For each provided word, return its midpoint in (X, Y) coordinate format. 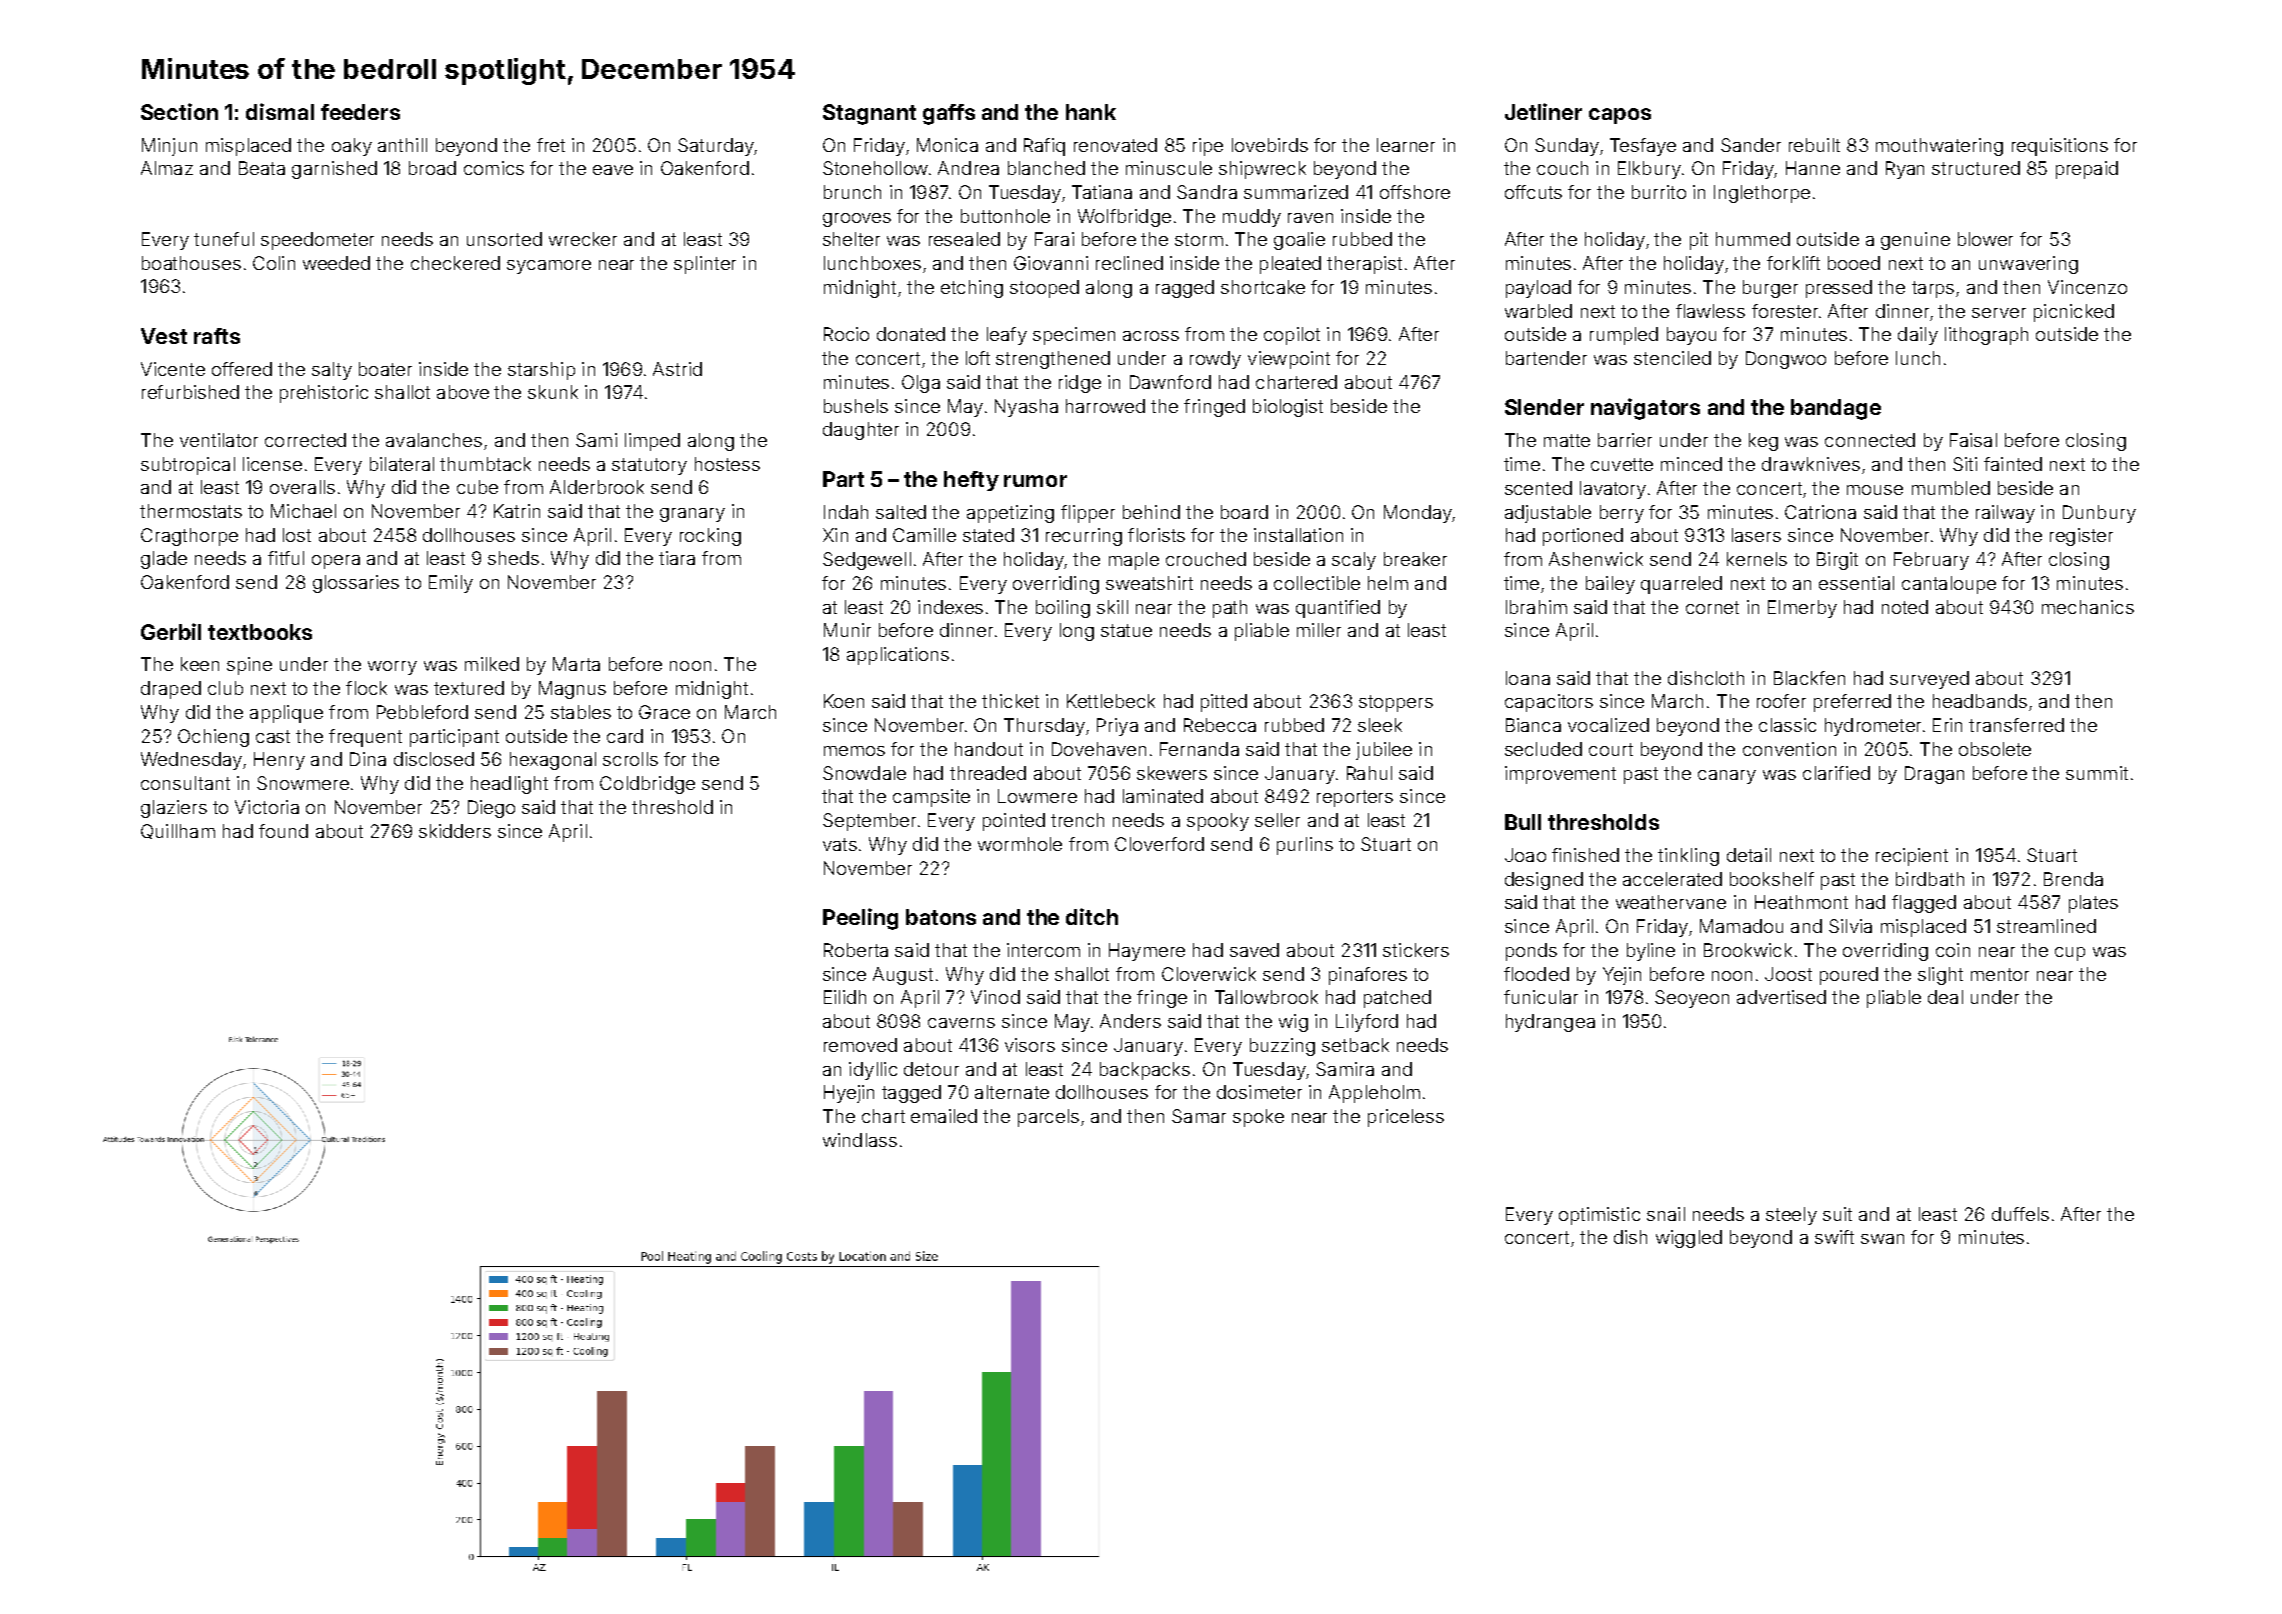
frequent (365, 738)
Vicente (173, 369)
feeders (360, 112)
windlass (860, 1140)
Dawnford (1170, 382)
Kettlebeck (1111, 701)
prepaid (2087, 170)
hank (1091, 112)
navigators (1645, 409)
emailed (944, 1116)
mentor (2000, 974)
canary (1727, 777)
